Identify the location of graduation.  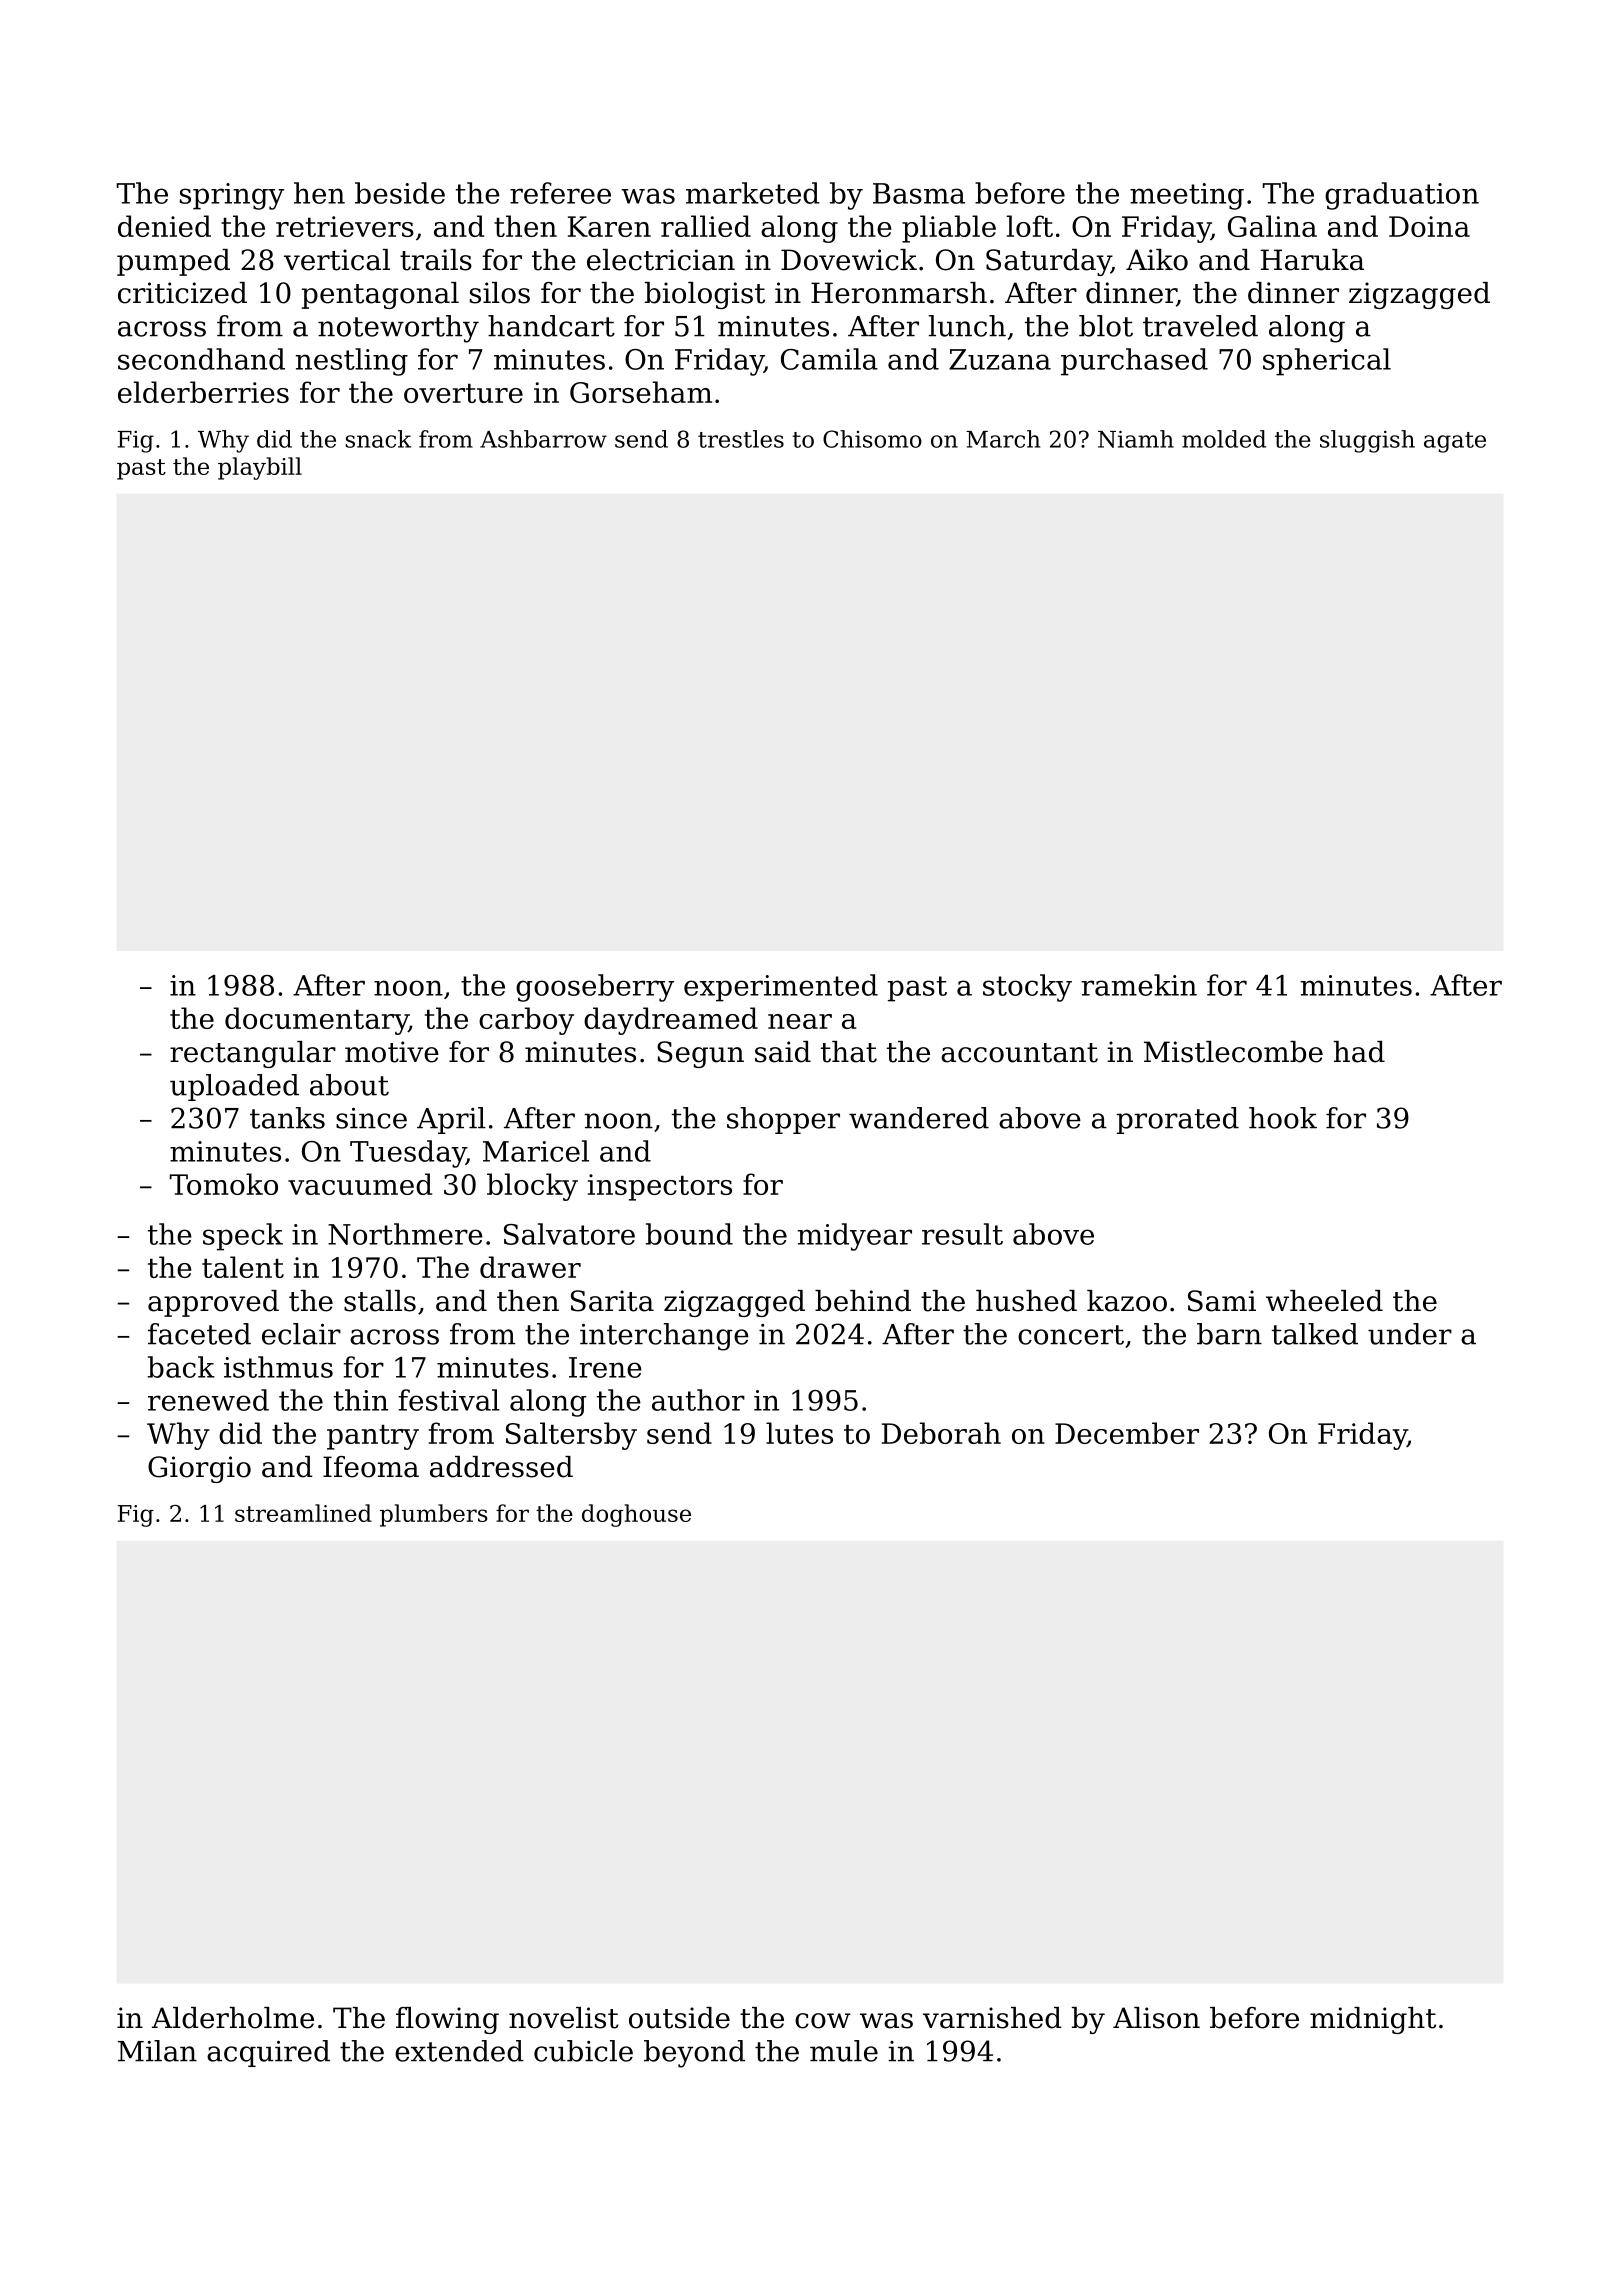
(1402, 196).
